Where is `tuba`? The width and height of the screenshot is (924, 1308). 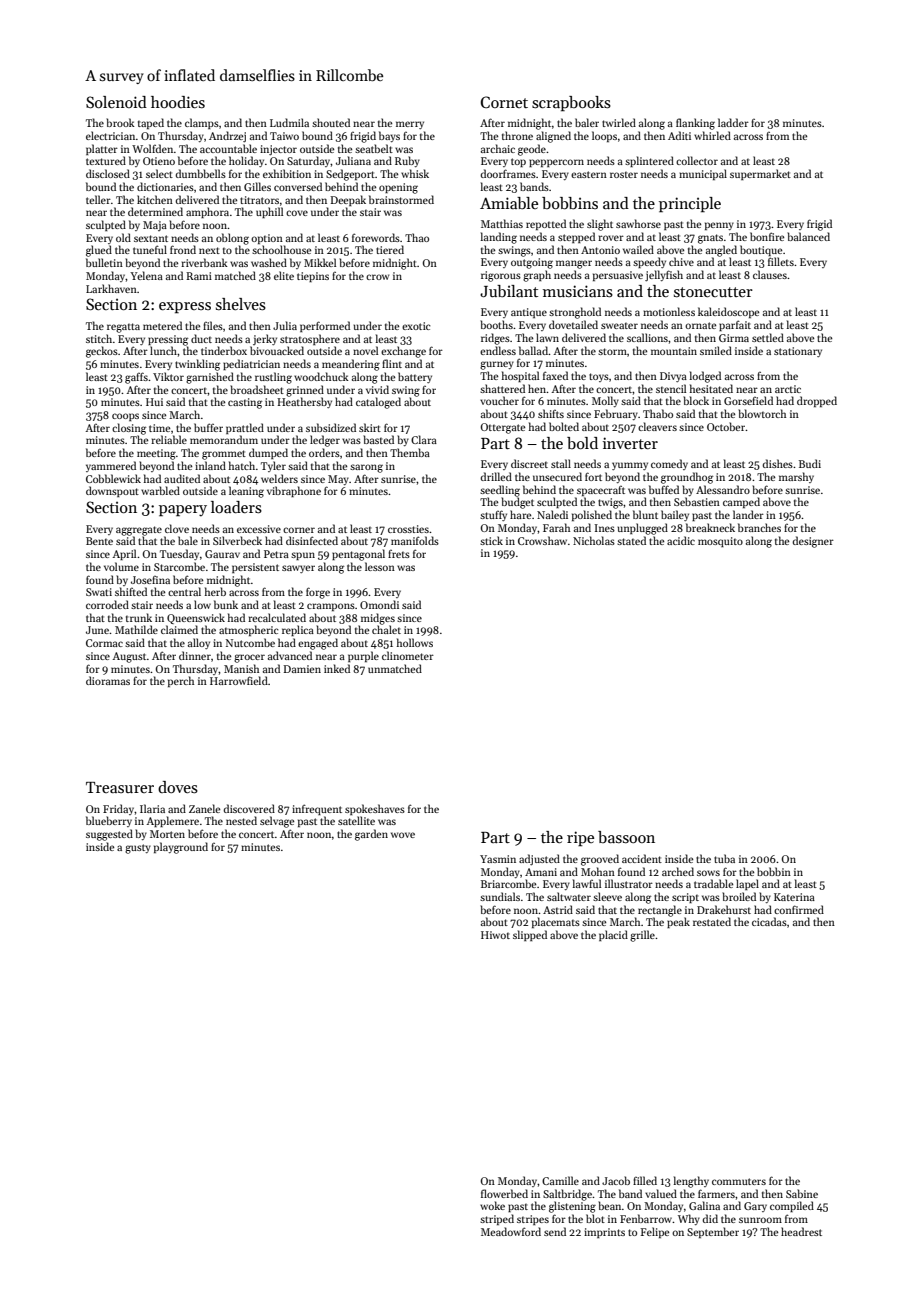 tuba is located at coordinates (724, 858).
